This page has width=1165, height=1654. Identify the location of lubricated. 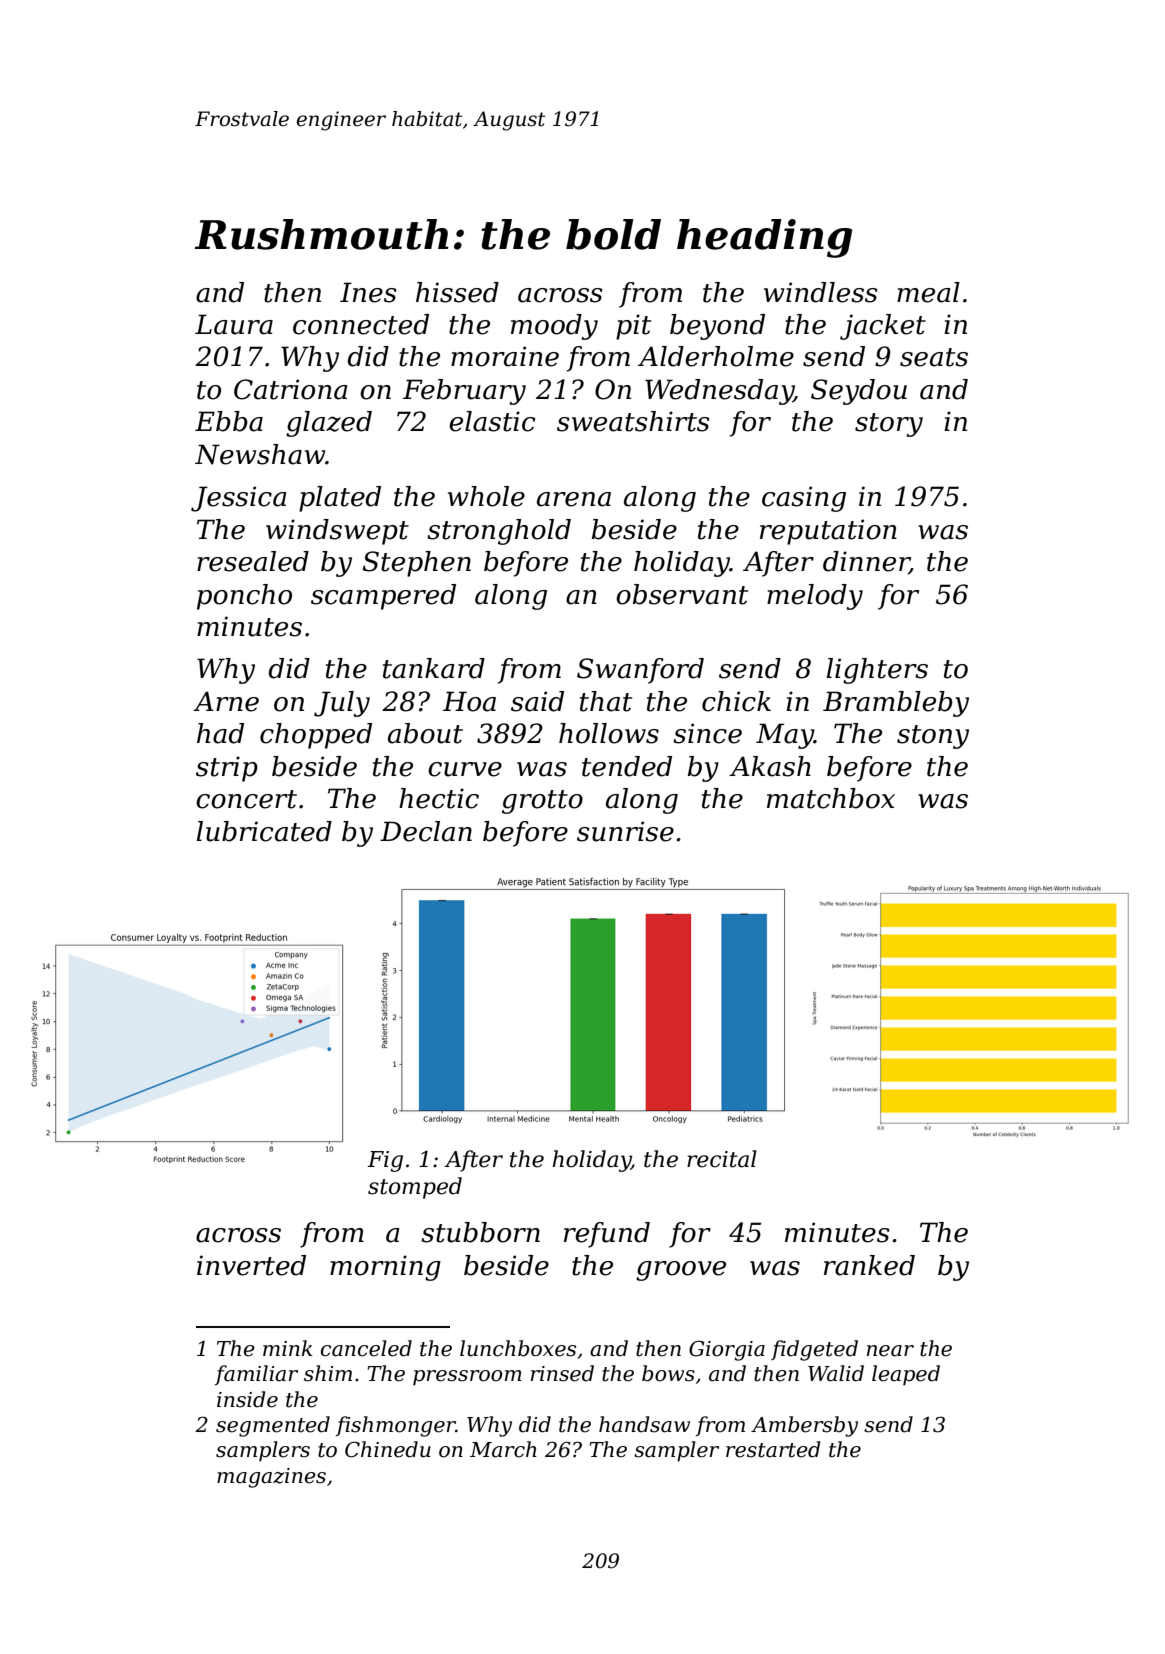
(264, 831).
